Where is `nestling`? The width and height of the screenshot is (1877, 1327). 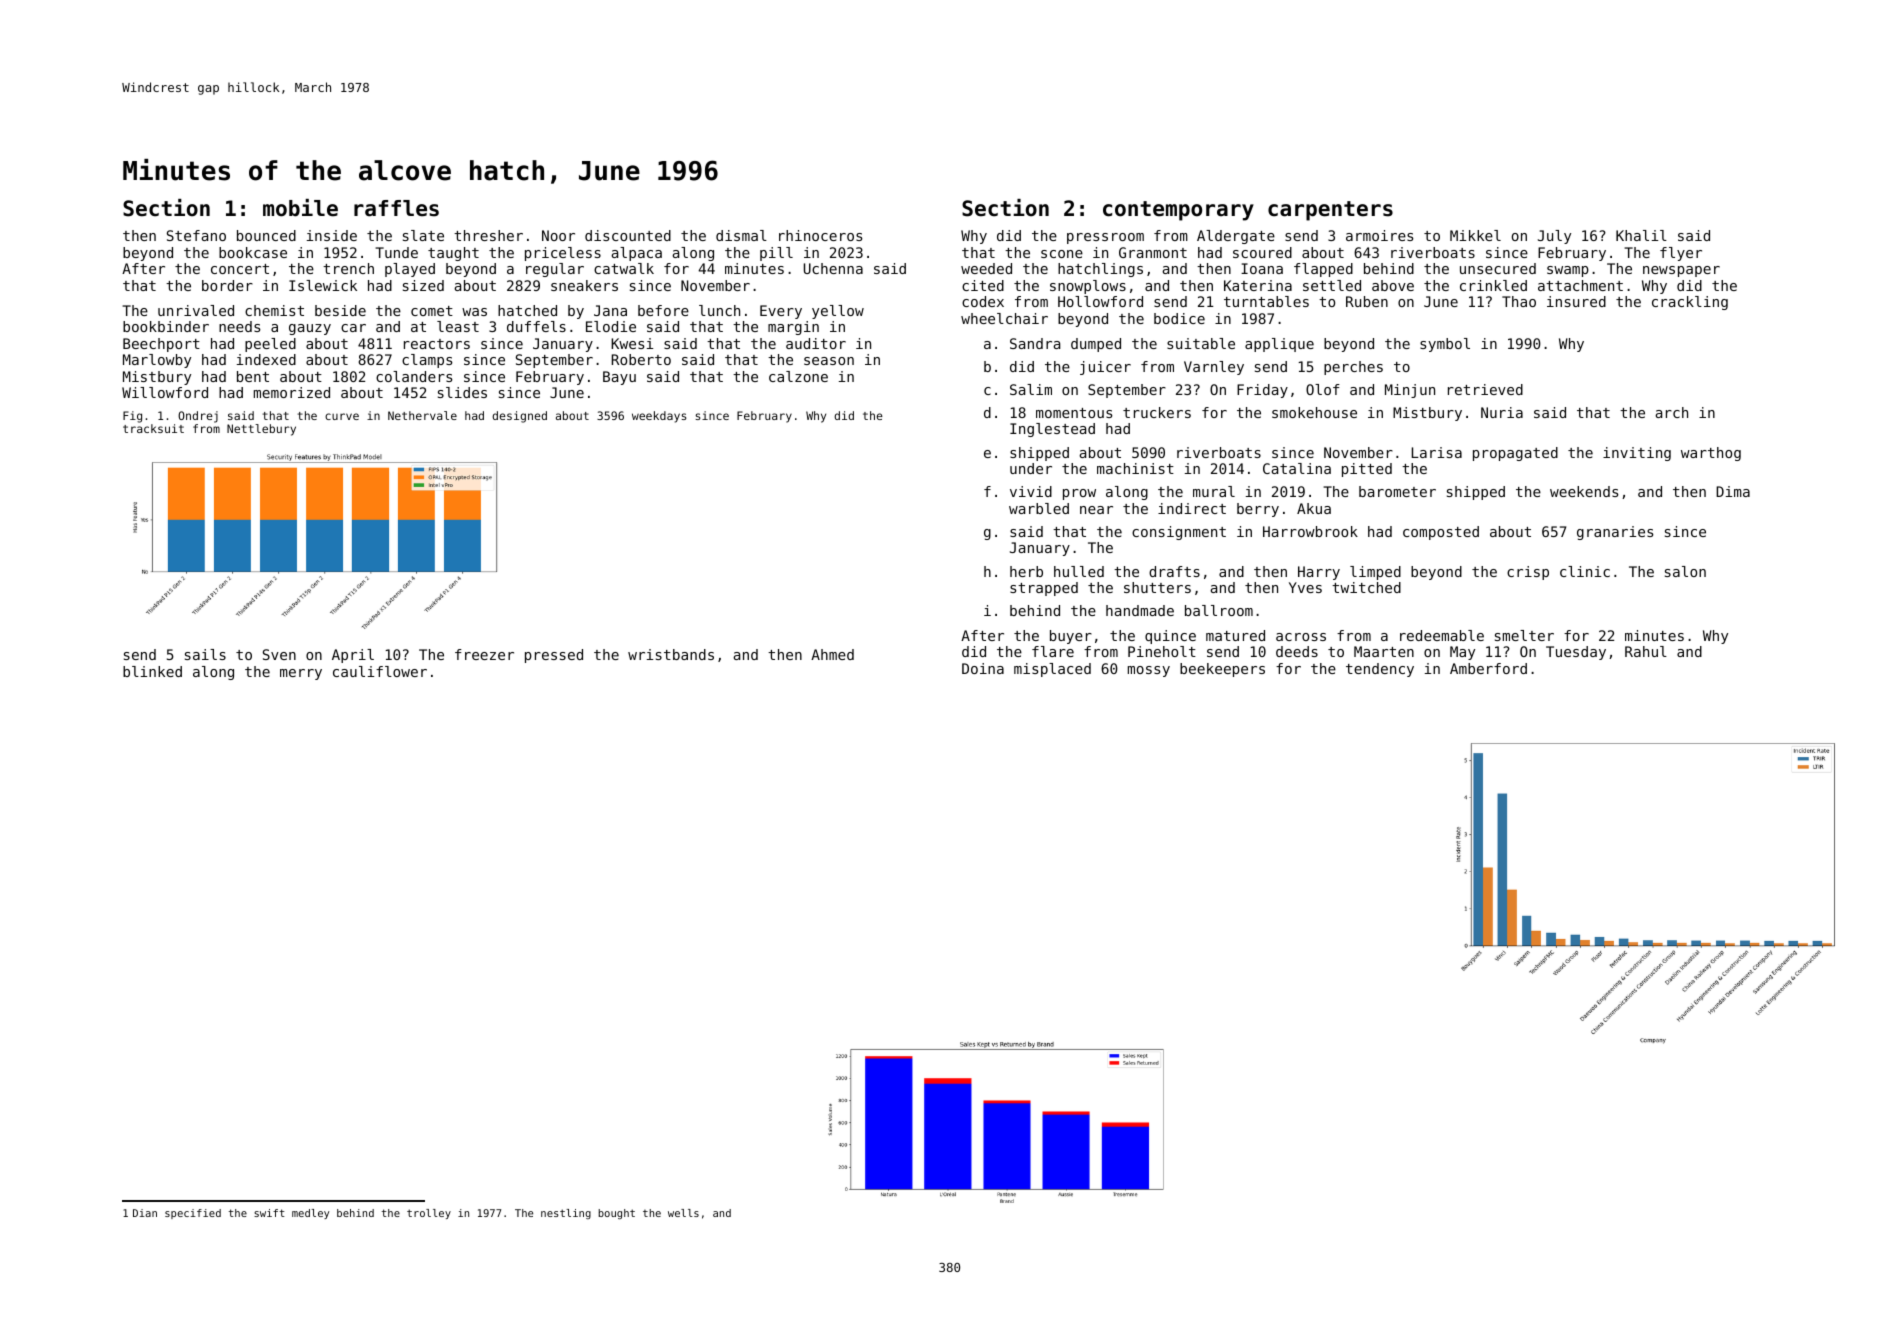
nestling is located at coordinates (566, 1214).
